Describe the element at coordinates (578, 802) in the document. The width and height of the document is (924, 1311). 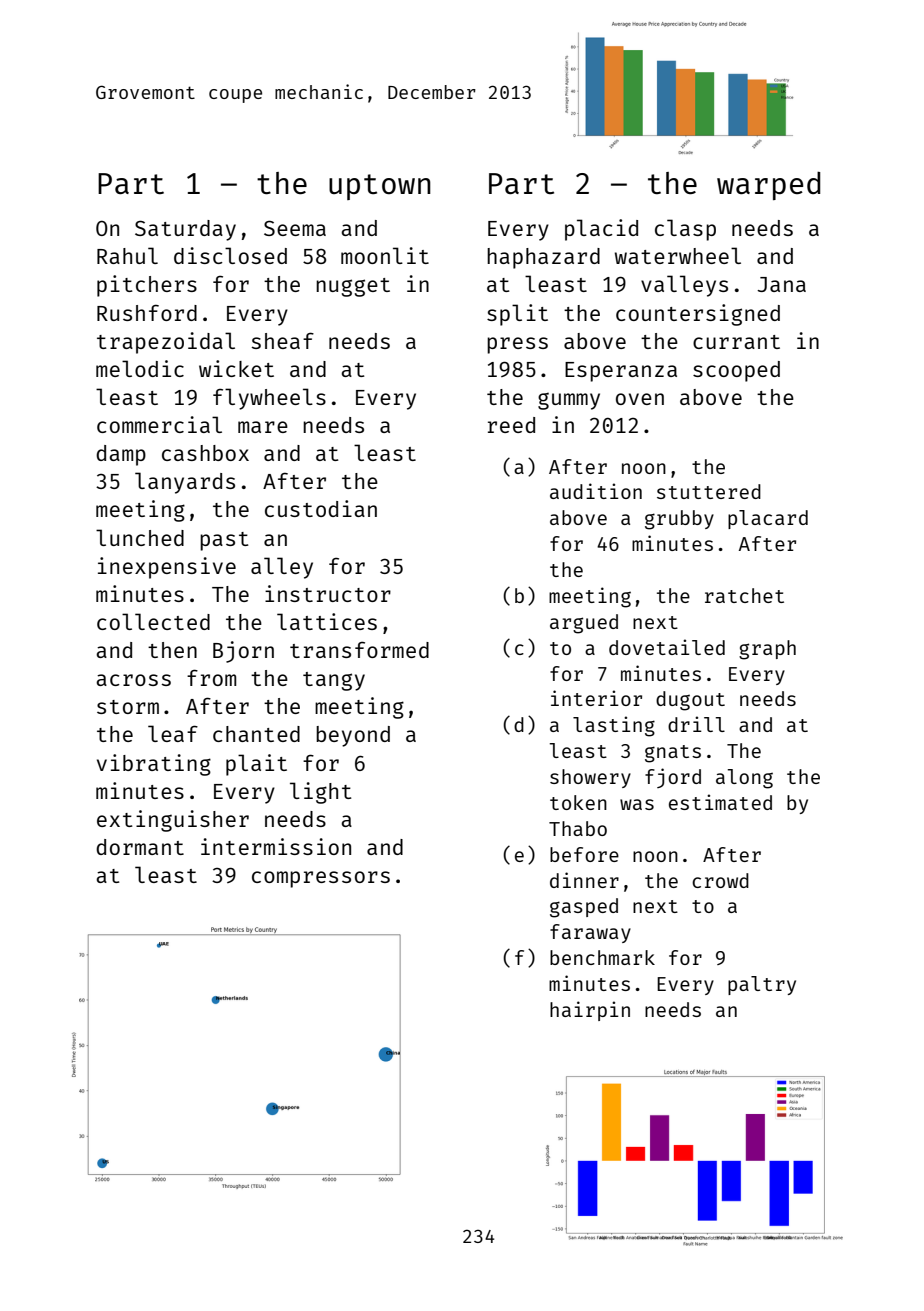
I see `token` at that location.
